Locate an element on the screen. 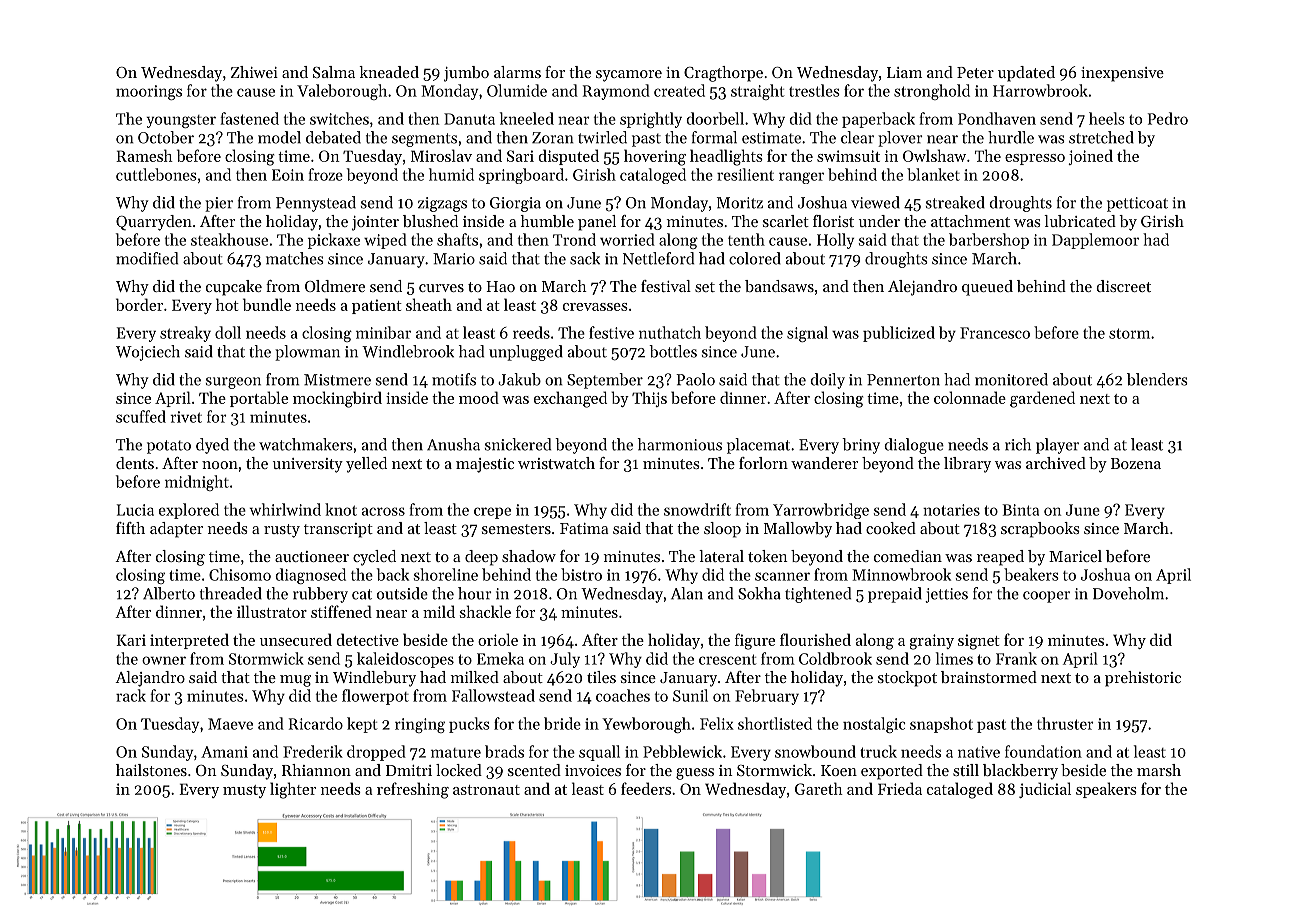 The width and height of the screenshot is (1308, 924). invoices is located at coordinates (593, 770).
